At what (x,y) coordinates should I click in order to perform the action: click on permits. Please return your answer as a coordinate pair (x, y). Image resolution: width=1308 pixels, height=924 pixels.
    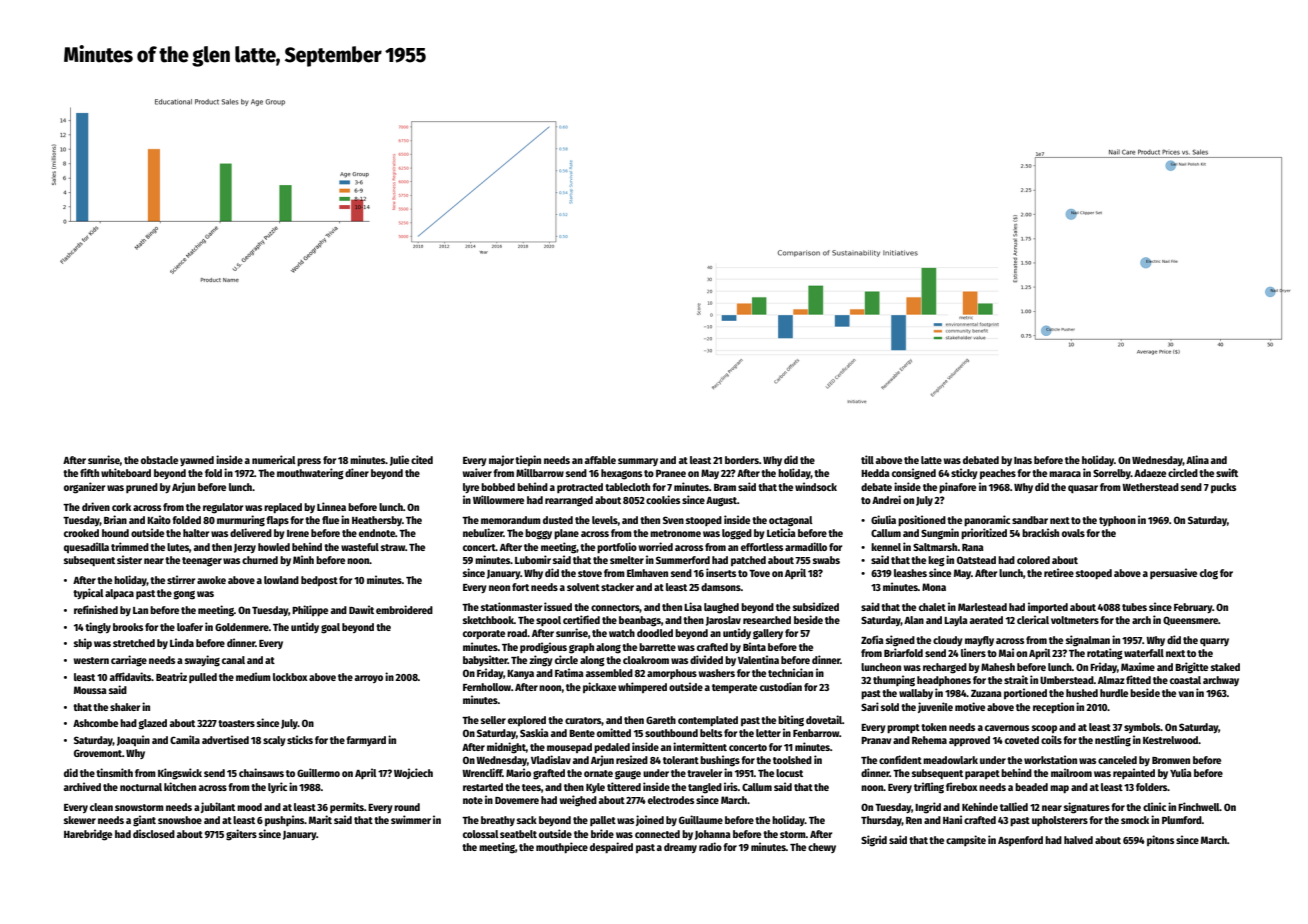
    Looking at the image, I should click on (347, 807).
